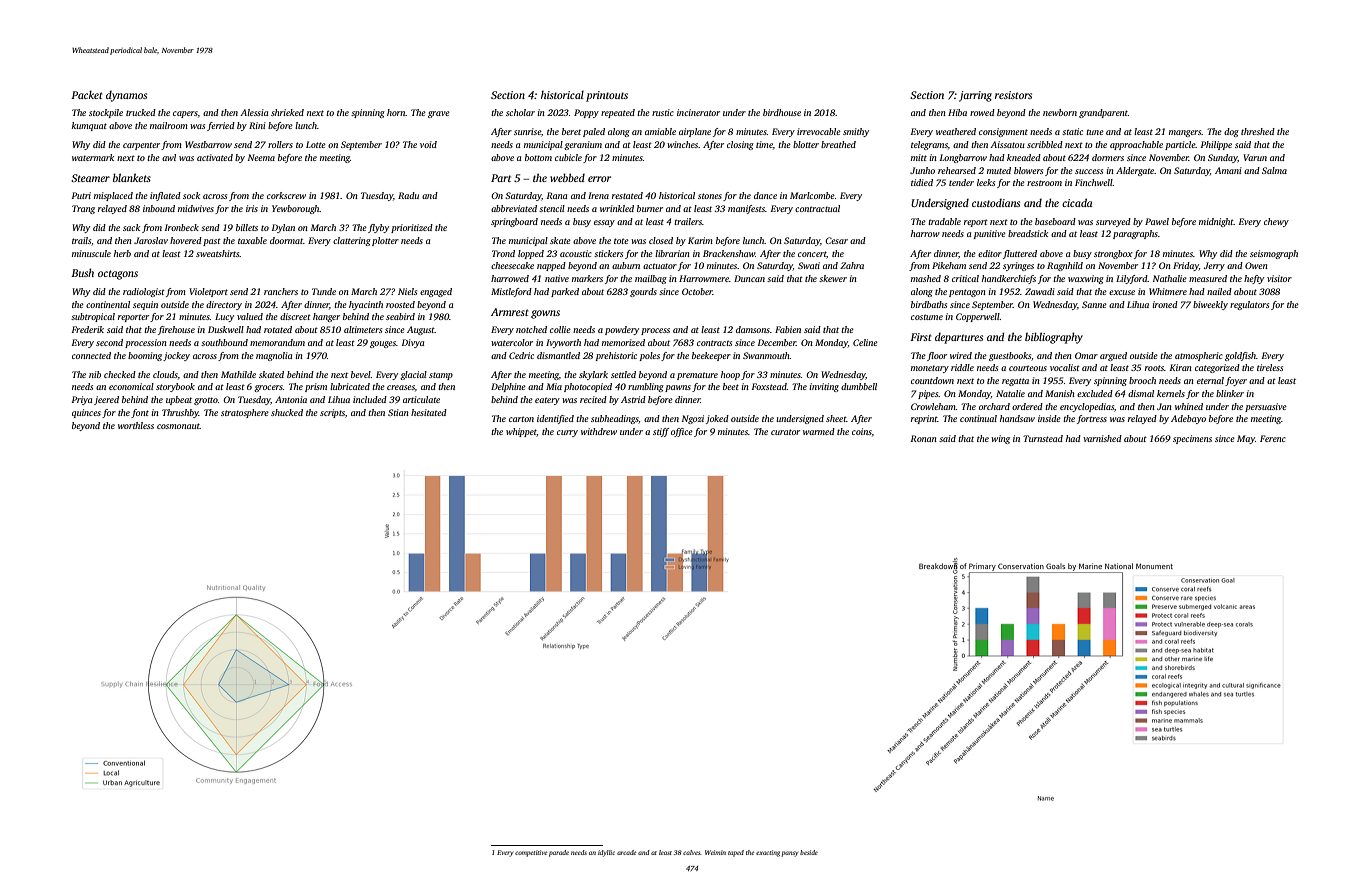 The height and width of the screenshot is (887, 1372). Describe the element at coordinates (663, 112) in the screenshot. I see `rustic` at that location.
